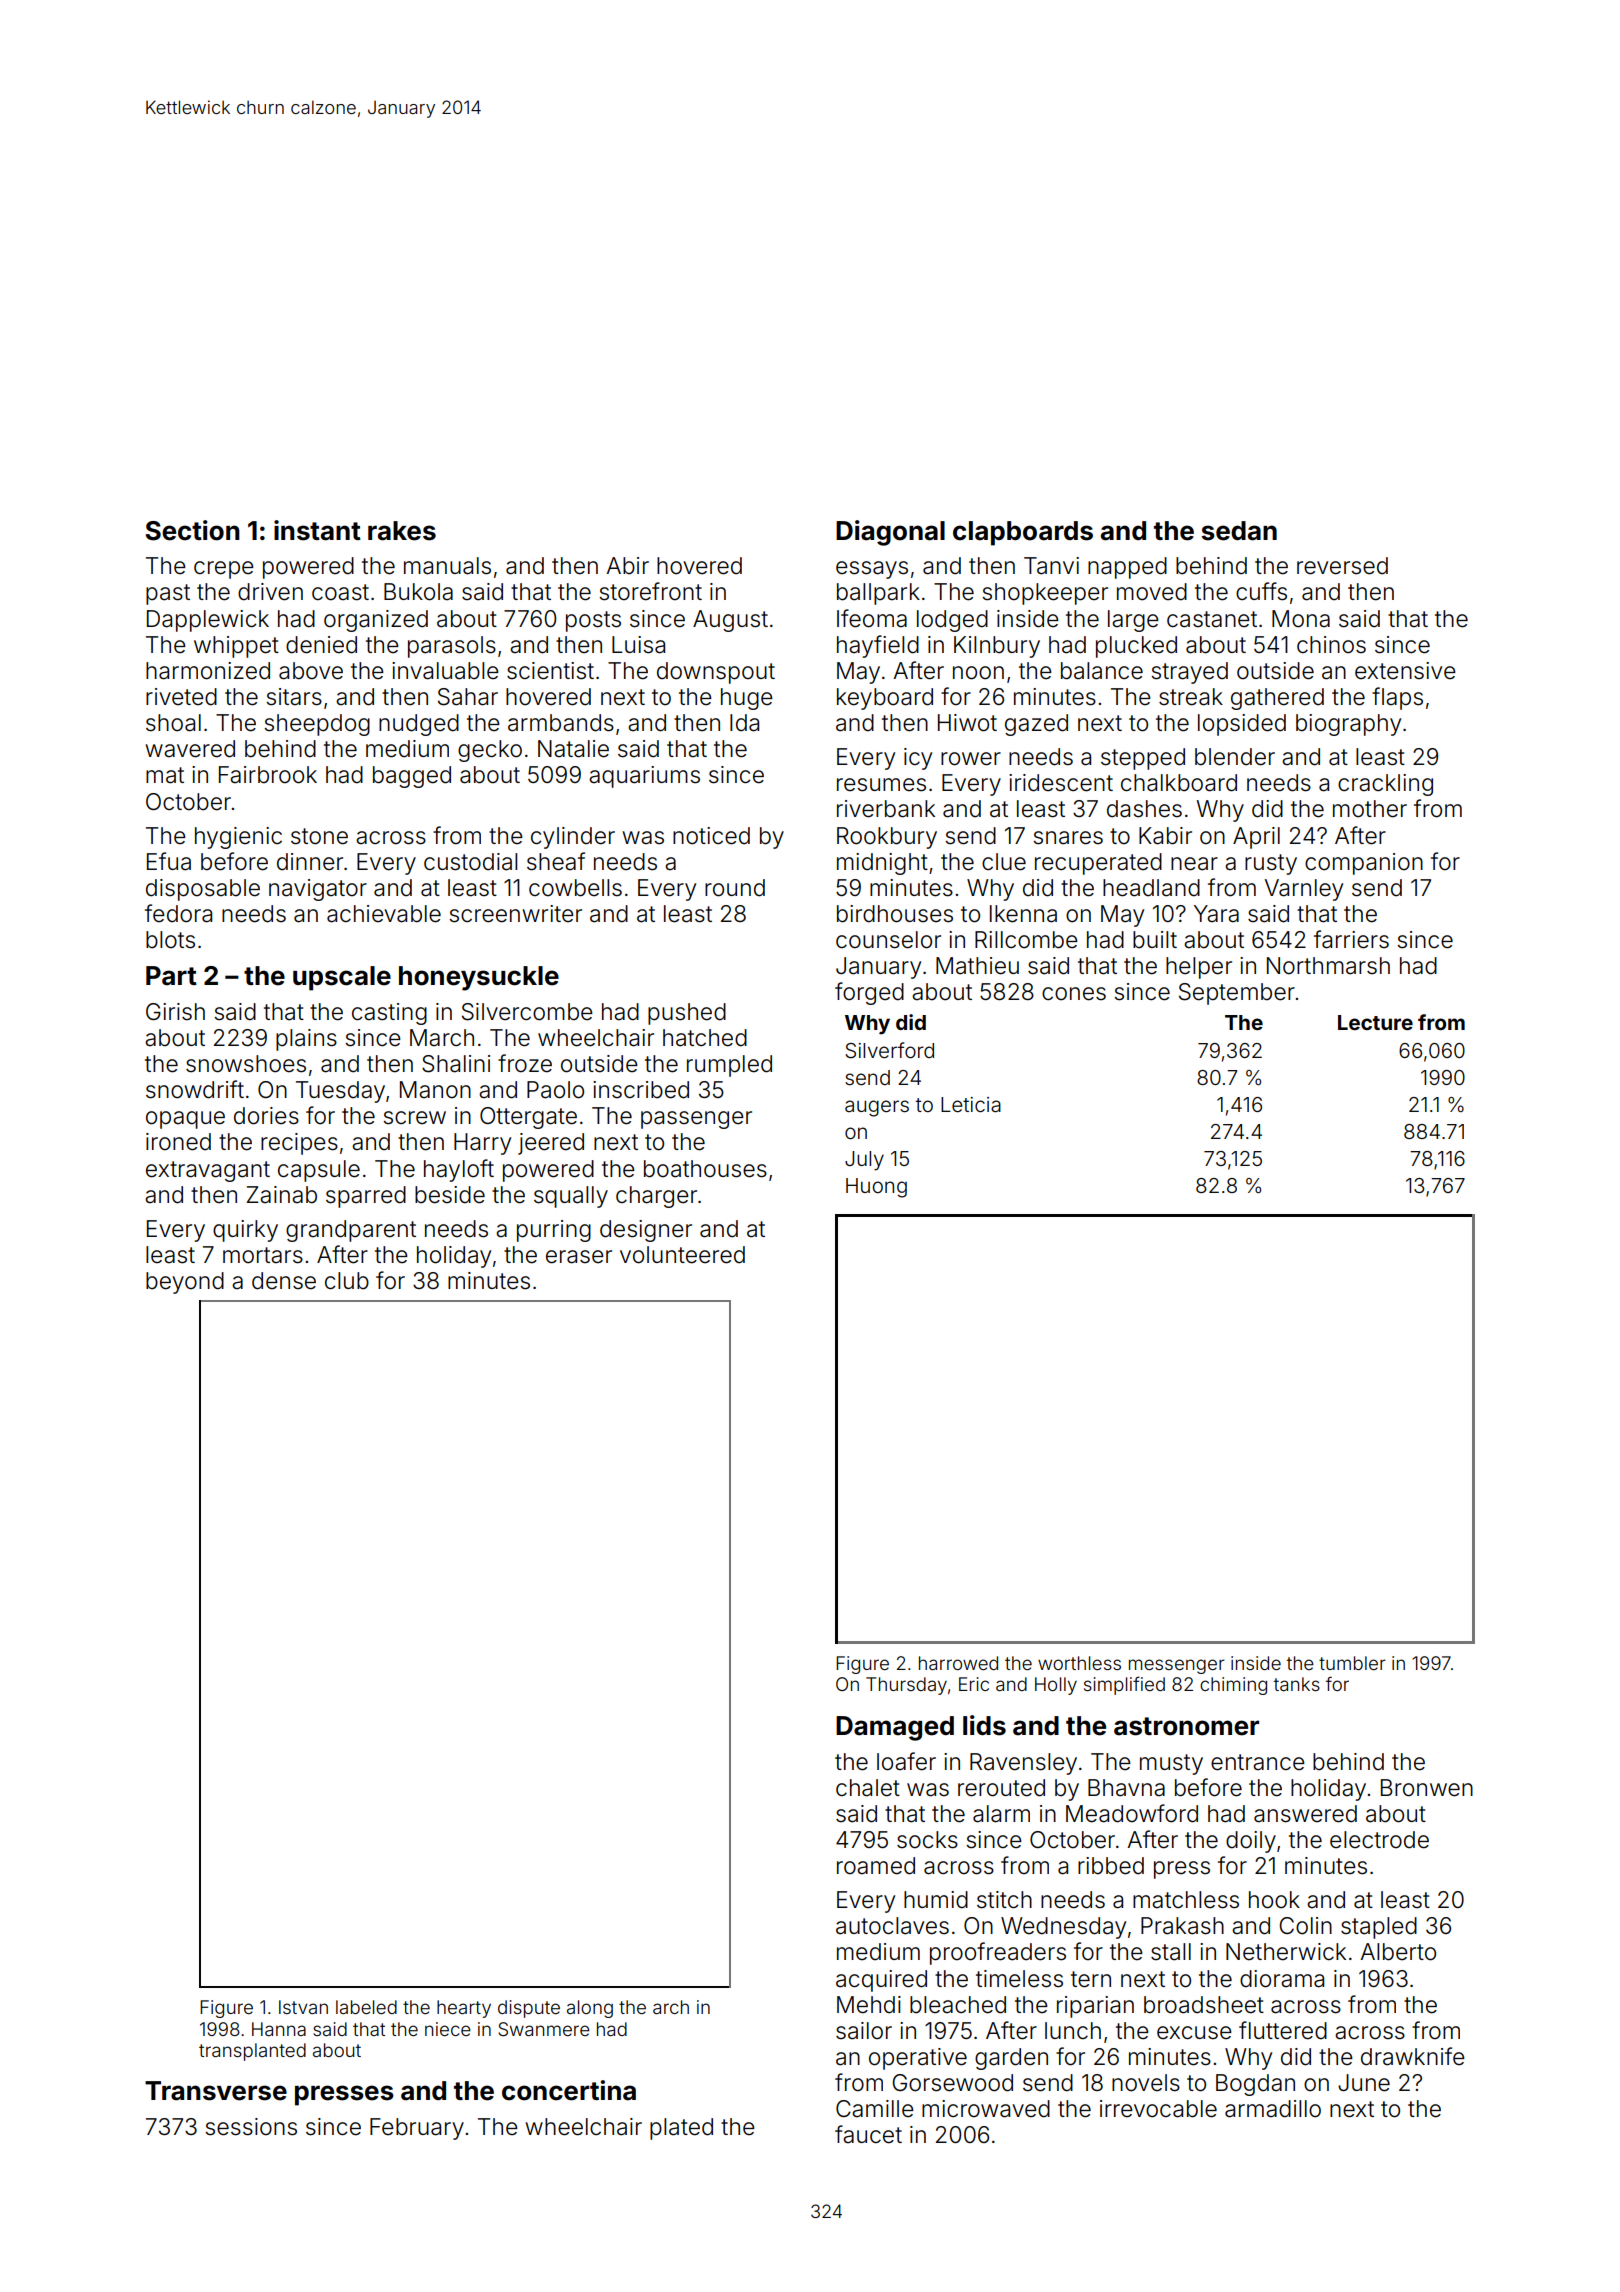 Image resolution: width=1620 pixels, height=2292 pixels. What do you see at coordinates (885, 699) in the document?
I see `keyboard` at bounding box center [885, 699].
